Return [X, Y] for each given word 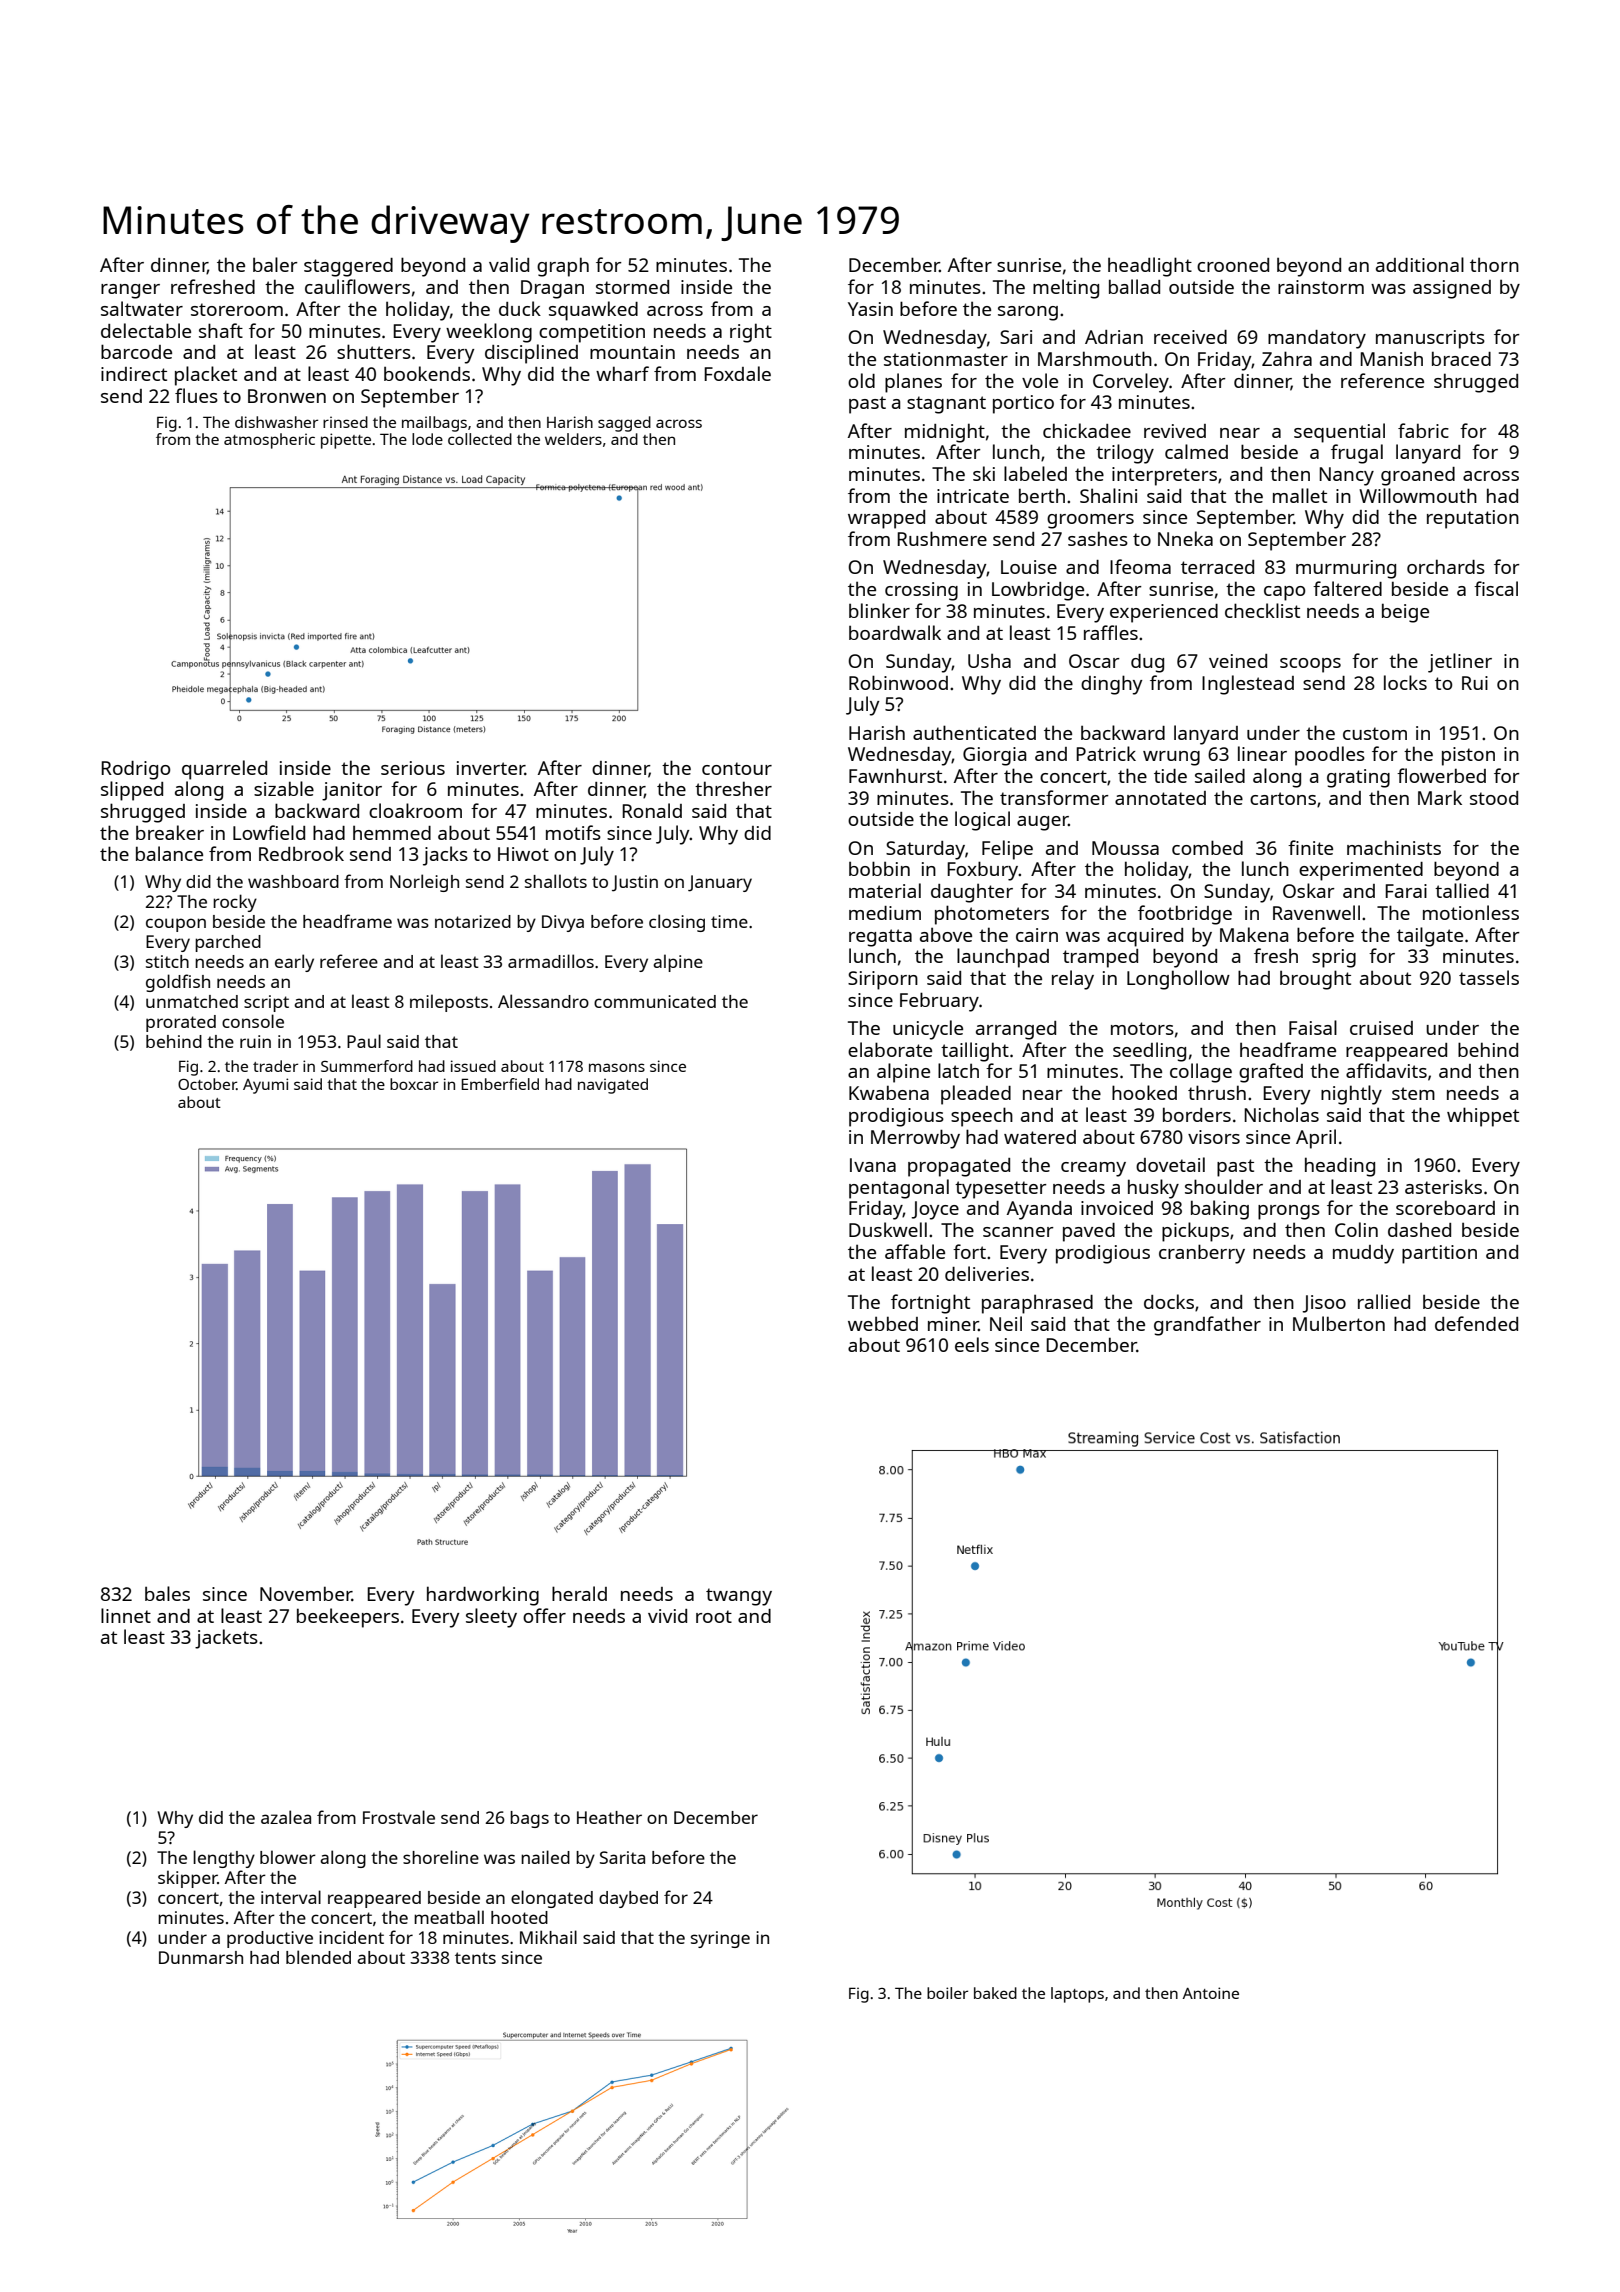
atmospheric [269, 441]
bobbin [879, 868]
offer [544, 1615]
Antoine [1211, 1993]
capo [1284, 593]
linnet [126, 1615]
